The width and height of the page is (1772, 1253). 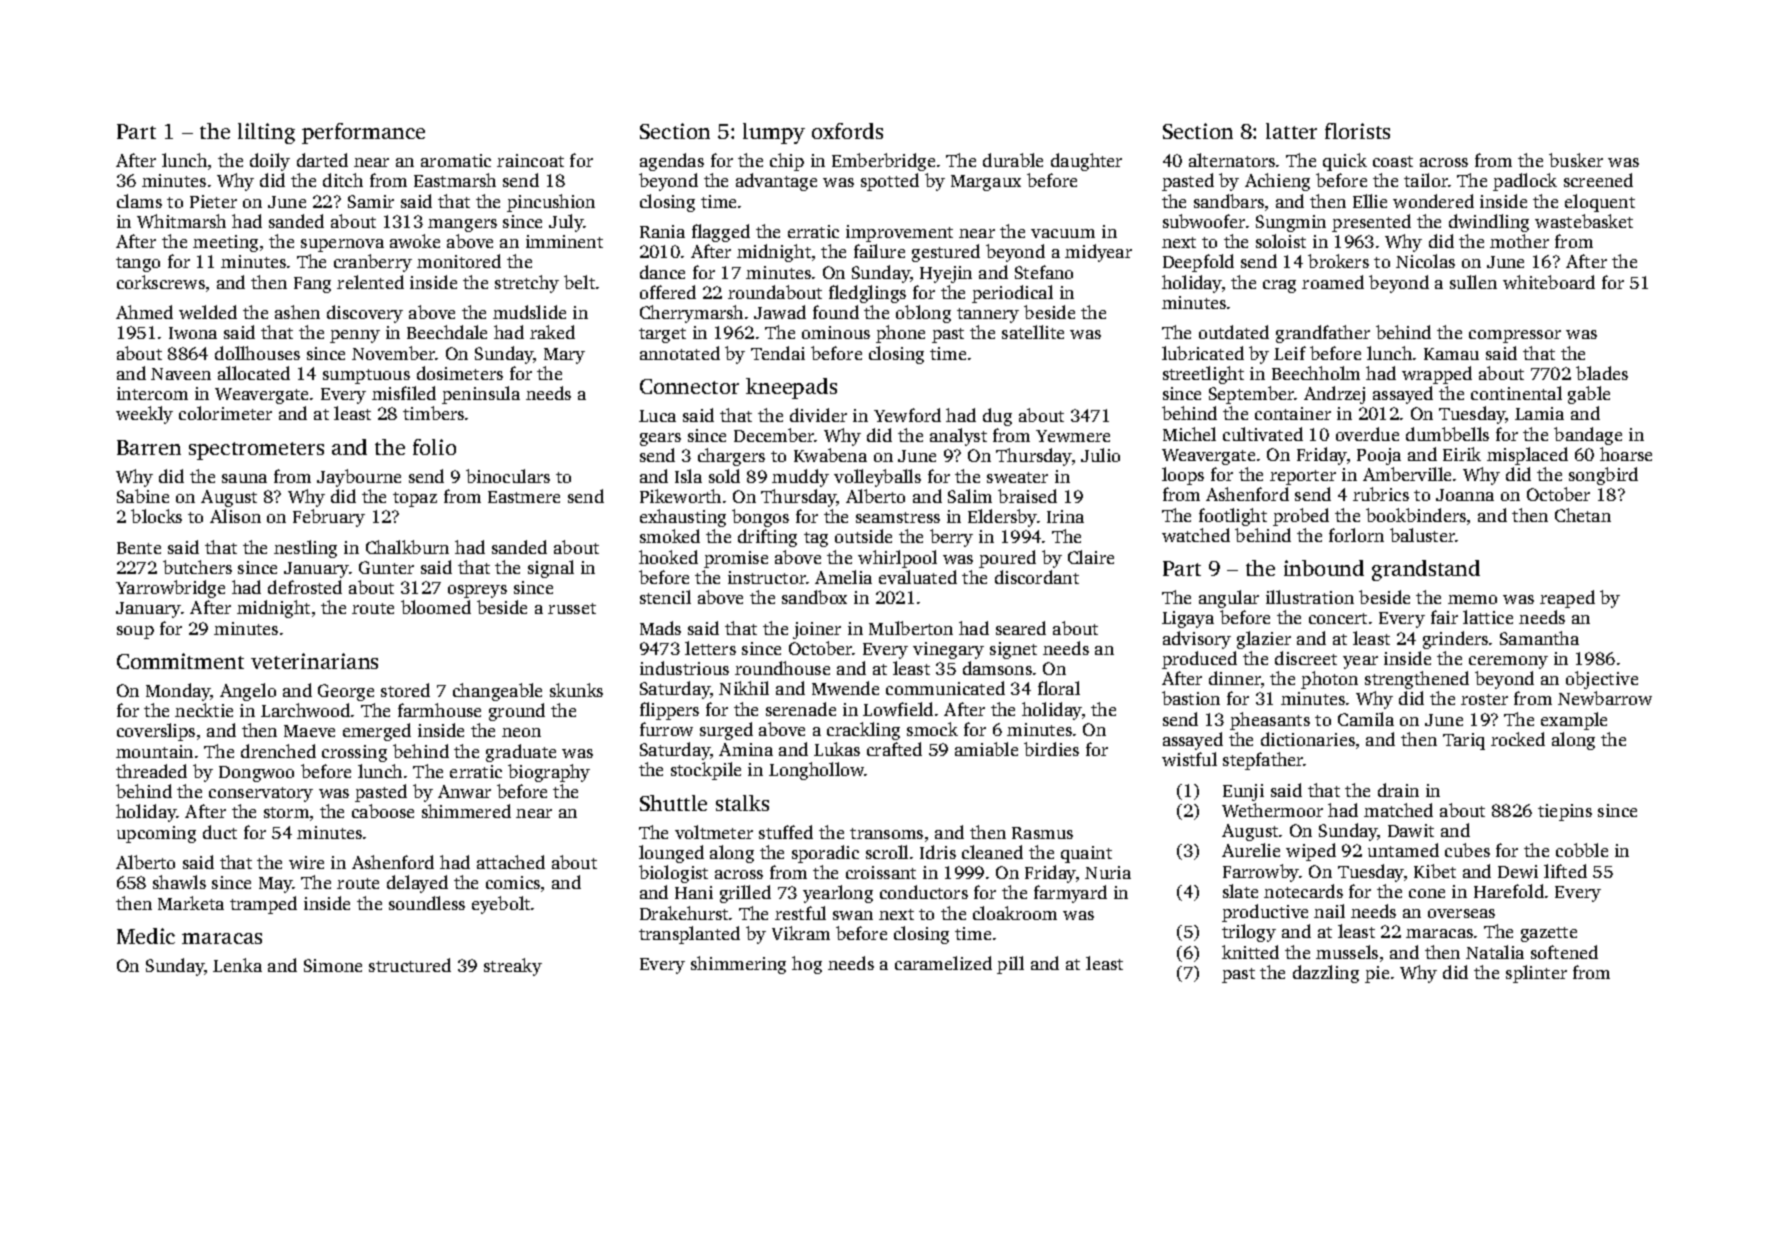 What do you see at coordinates (342, 245) in the page?
I see `supernova` at bounding box center [342, 245].
